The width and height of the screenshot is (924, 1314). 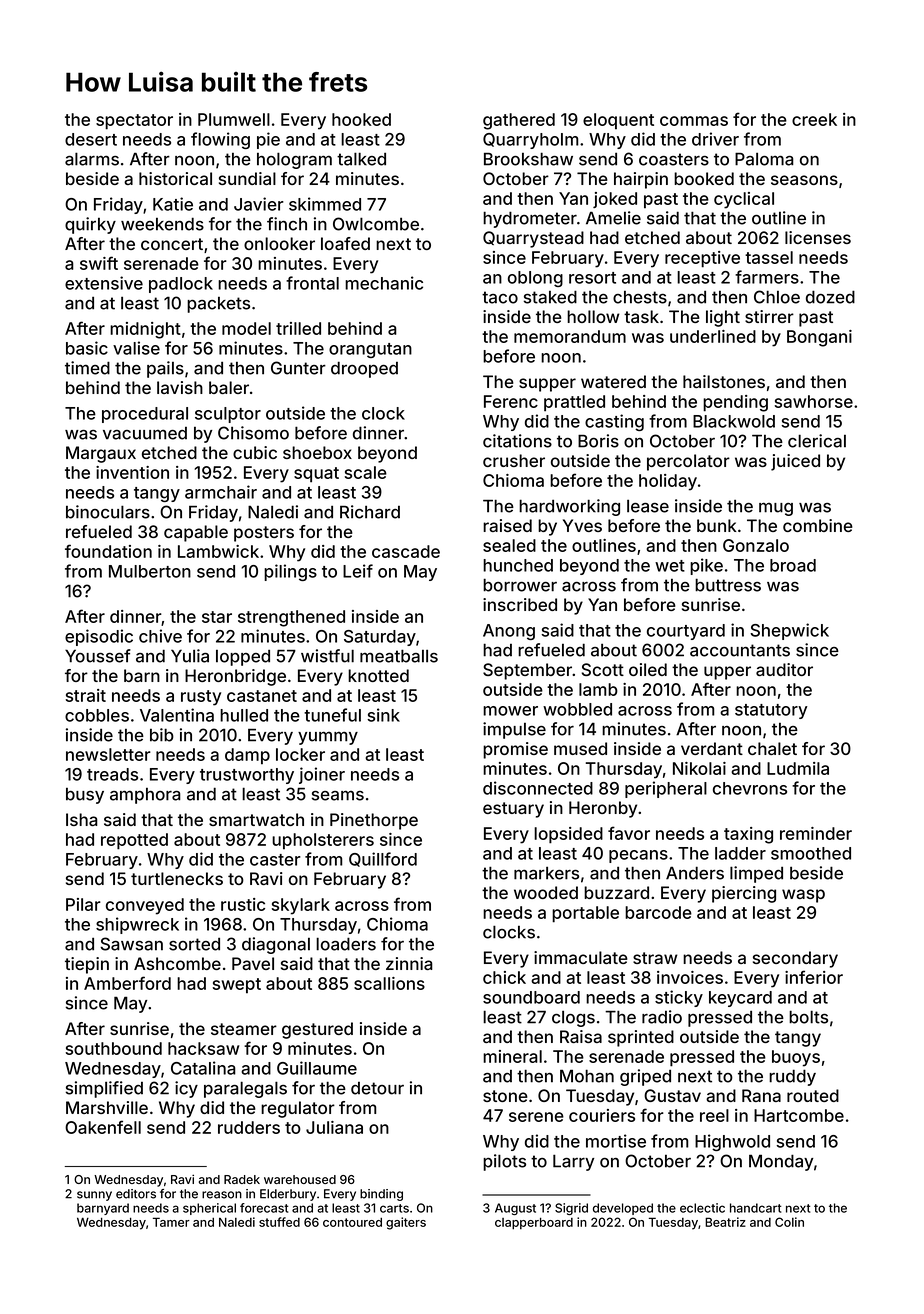 What do you see at coordinates (380, 638) in the screenshot?
I see `Saturday` at bounding box center [380, 638].
